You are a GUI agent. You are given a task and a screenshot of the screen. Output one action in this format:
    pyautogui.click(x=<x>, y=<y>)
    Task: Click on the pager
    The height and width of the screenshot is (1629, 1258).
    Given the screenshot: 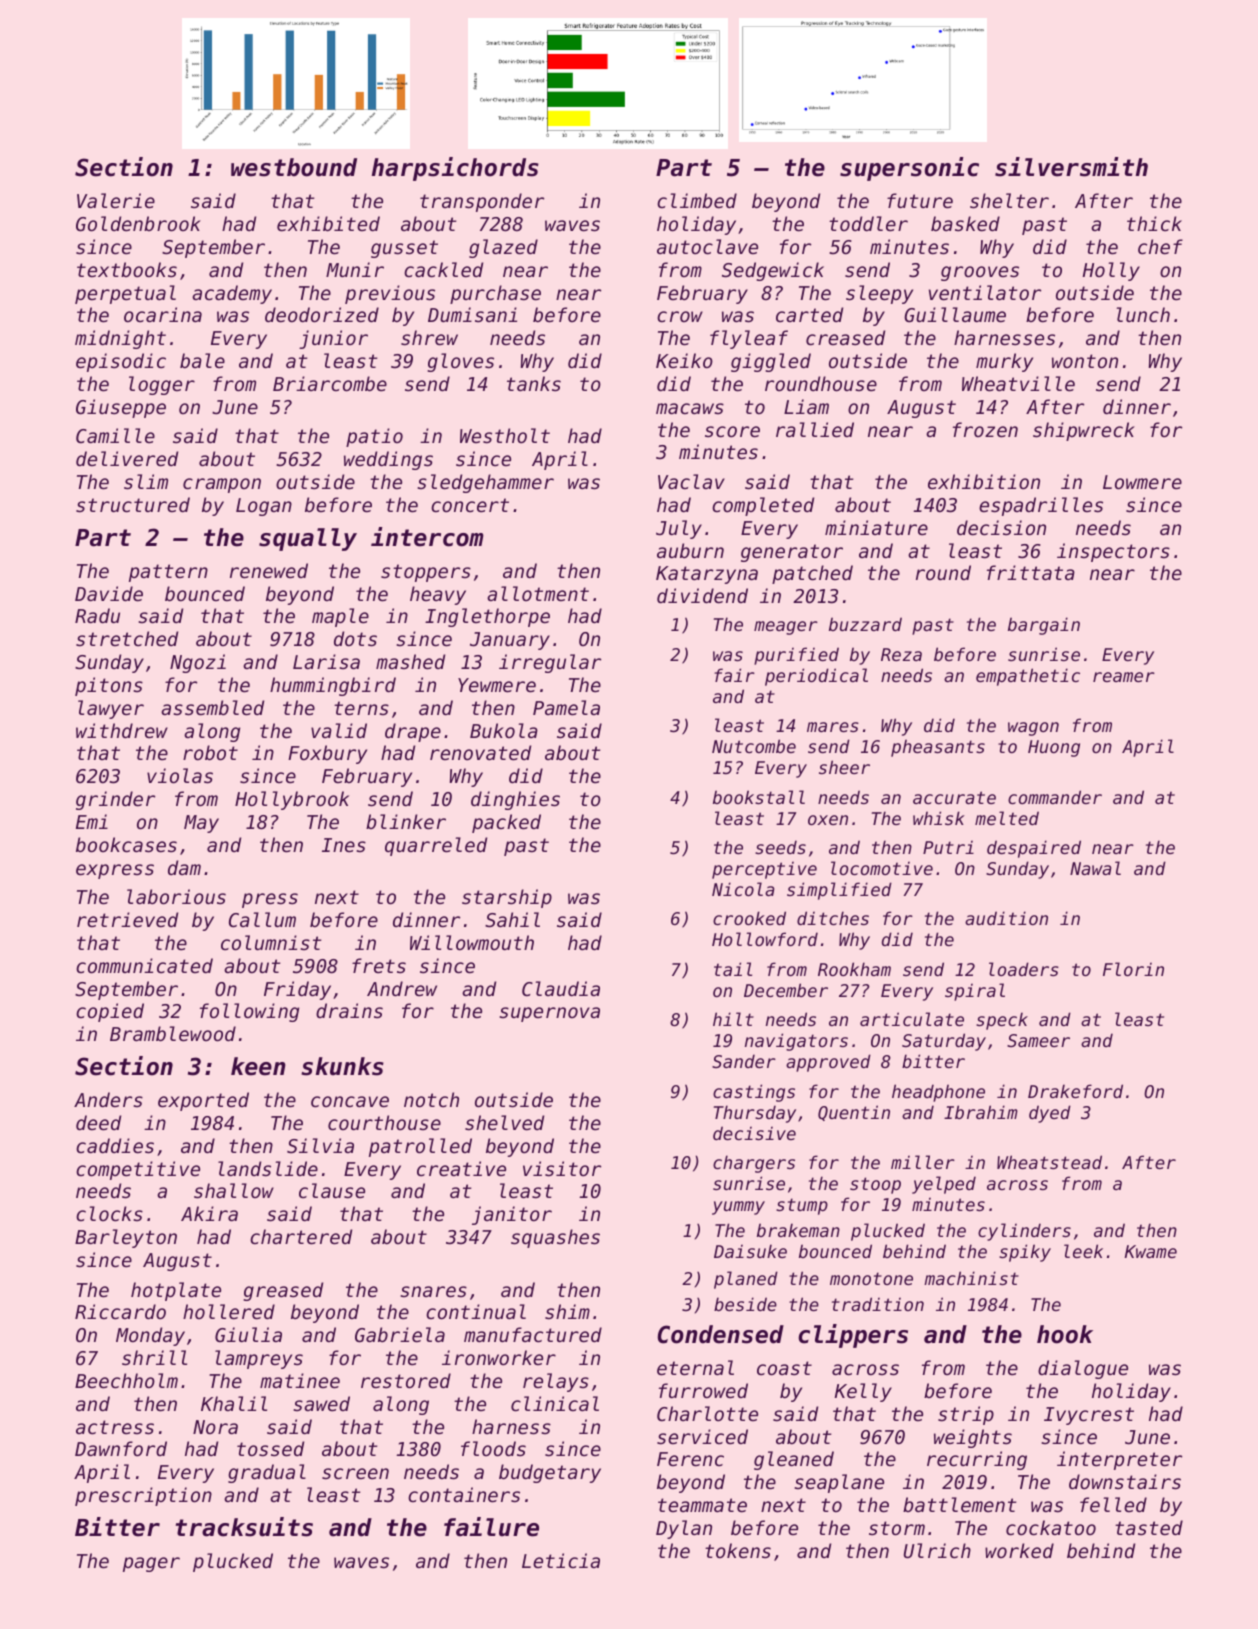 What is the action you would take?
    pyautogui.click(x=151, y=1564)
